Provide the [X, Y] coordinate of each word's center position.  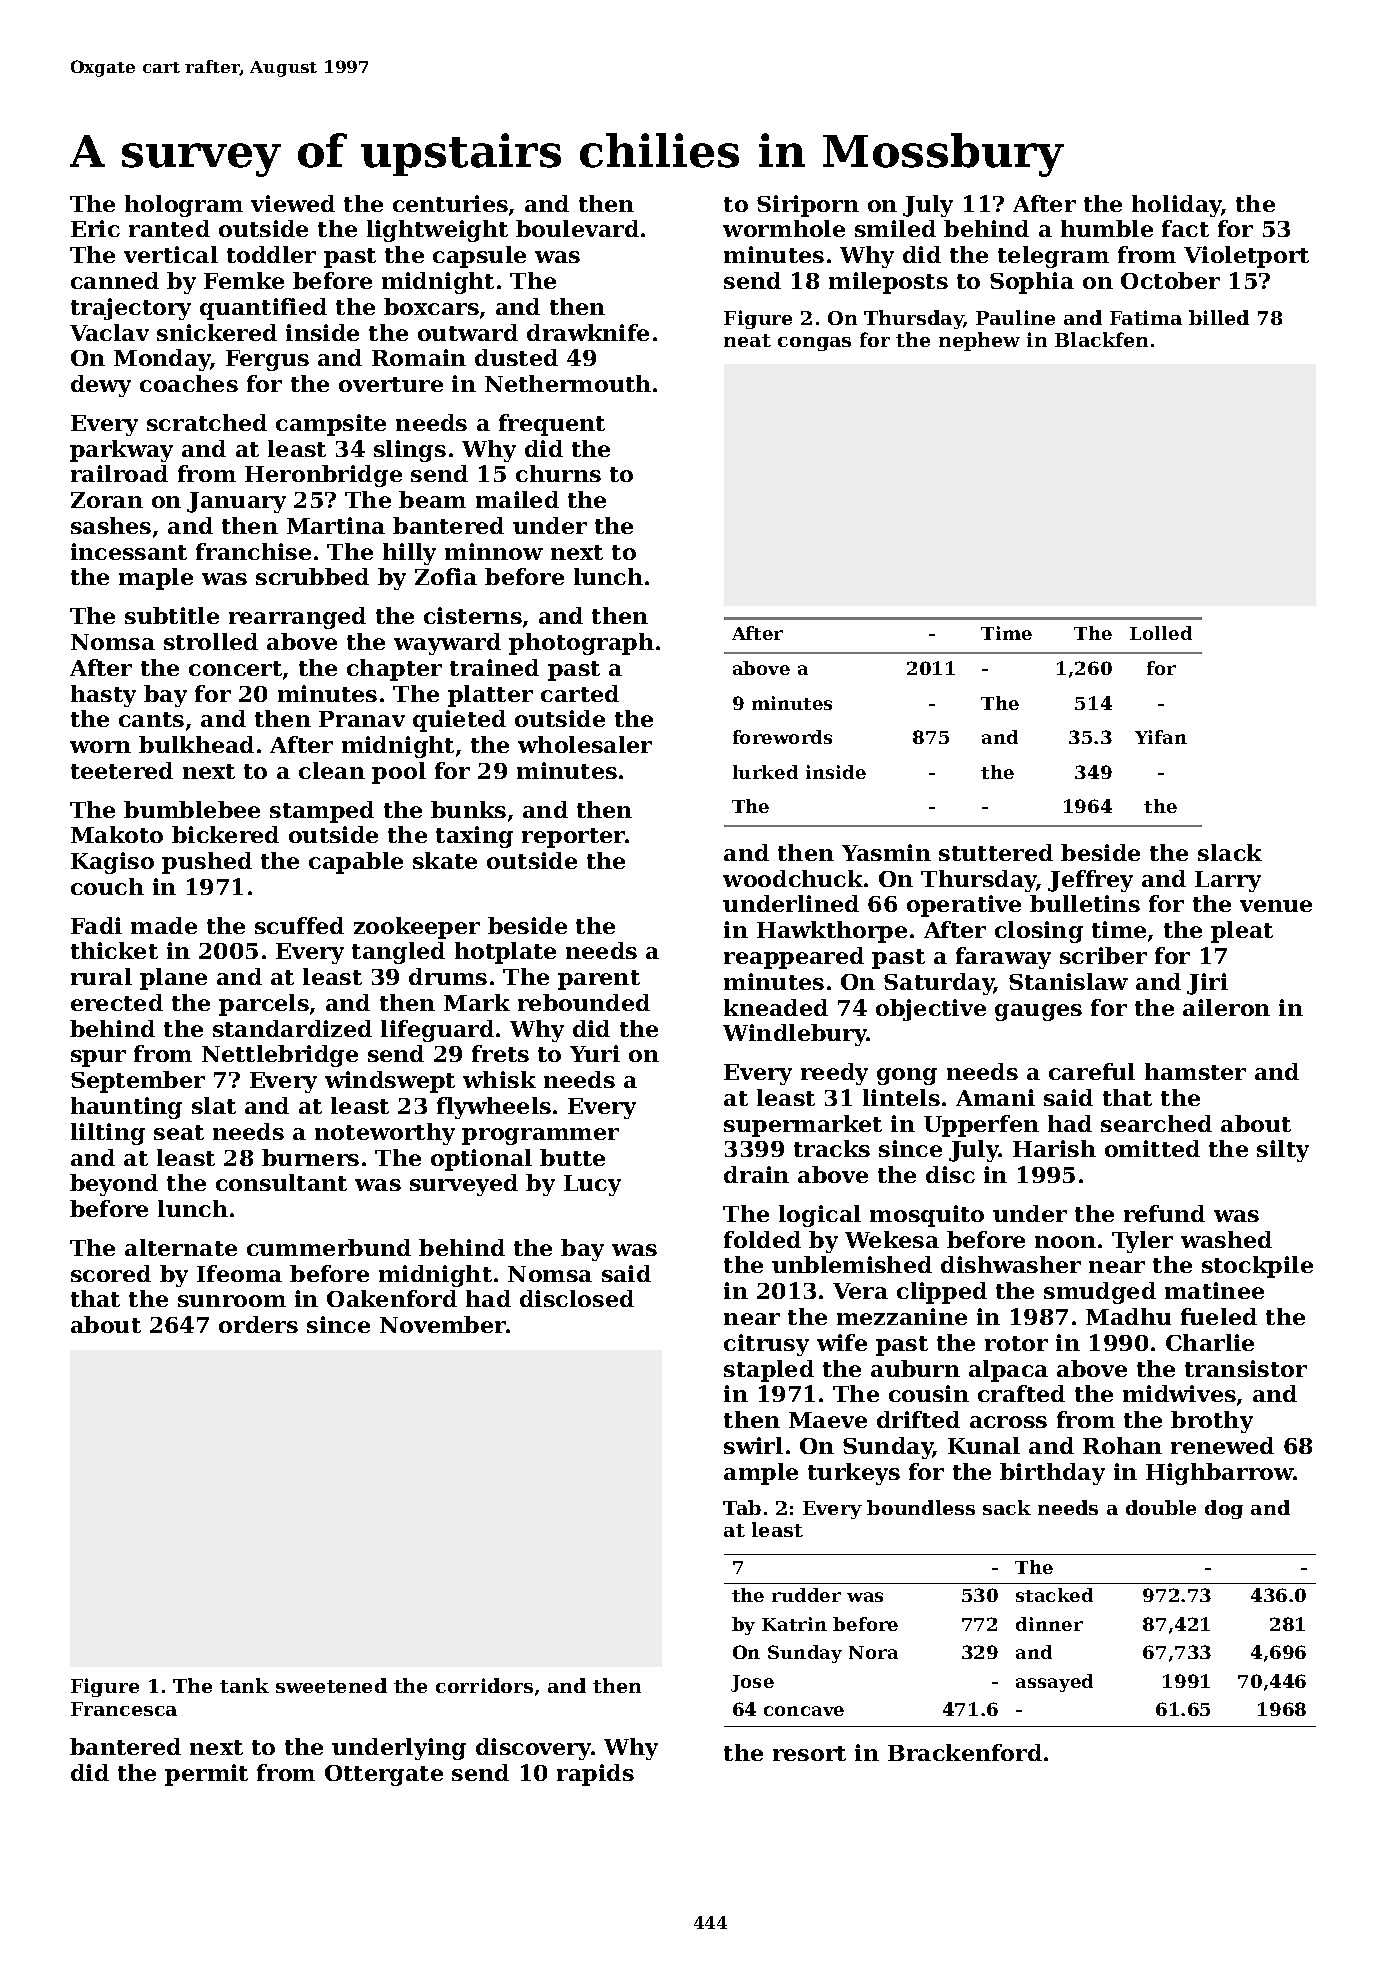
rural [101, 976]
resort [809, 1753]
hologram [184, 206]
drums [448, 976]
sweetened [331, 1685]
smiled [895, 228]
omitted [1152, 1148]
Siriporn [808, 206]
